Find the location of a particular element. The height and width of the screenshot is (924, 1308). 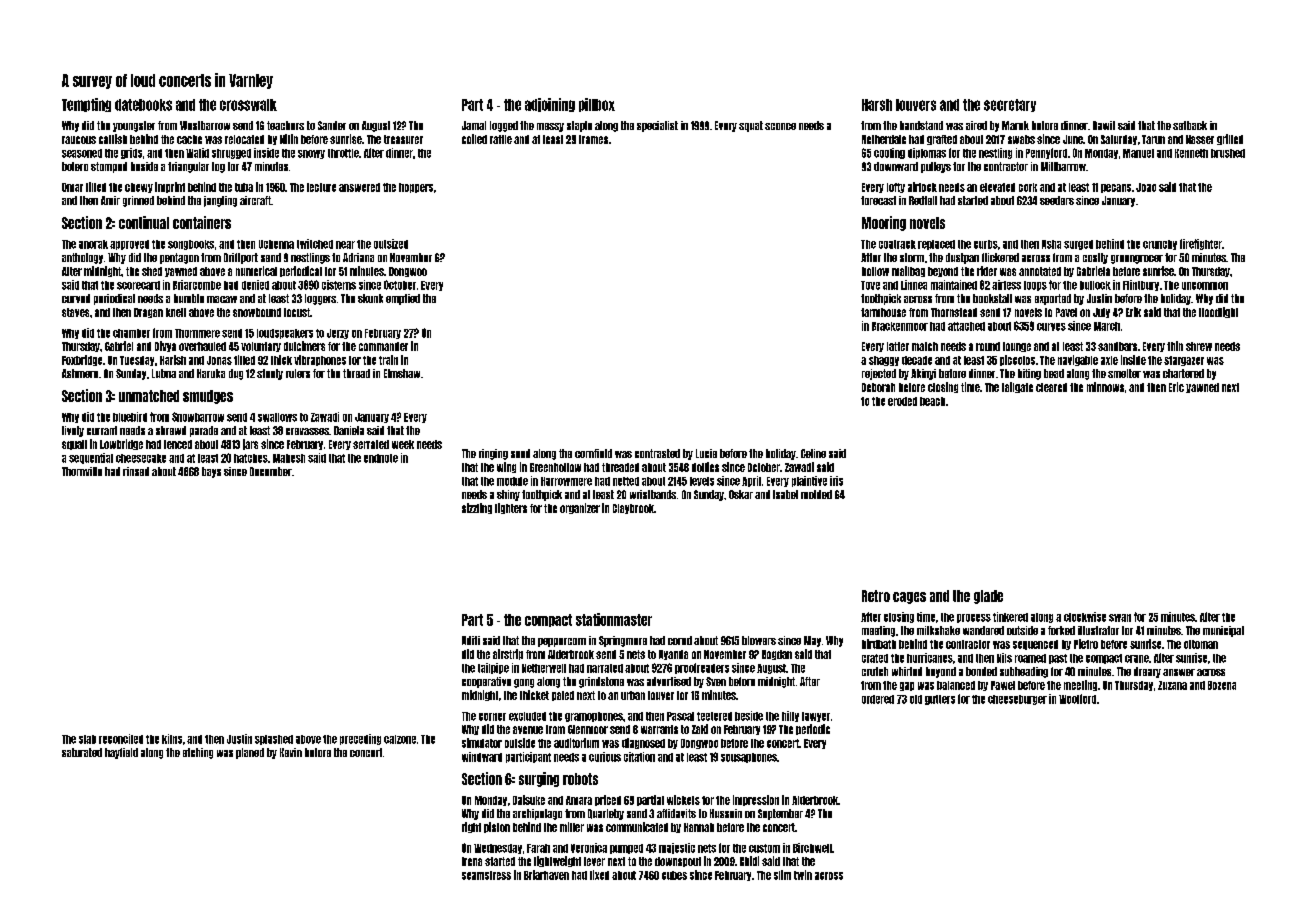

twin is located at coordinates (803, 875).
